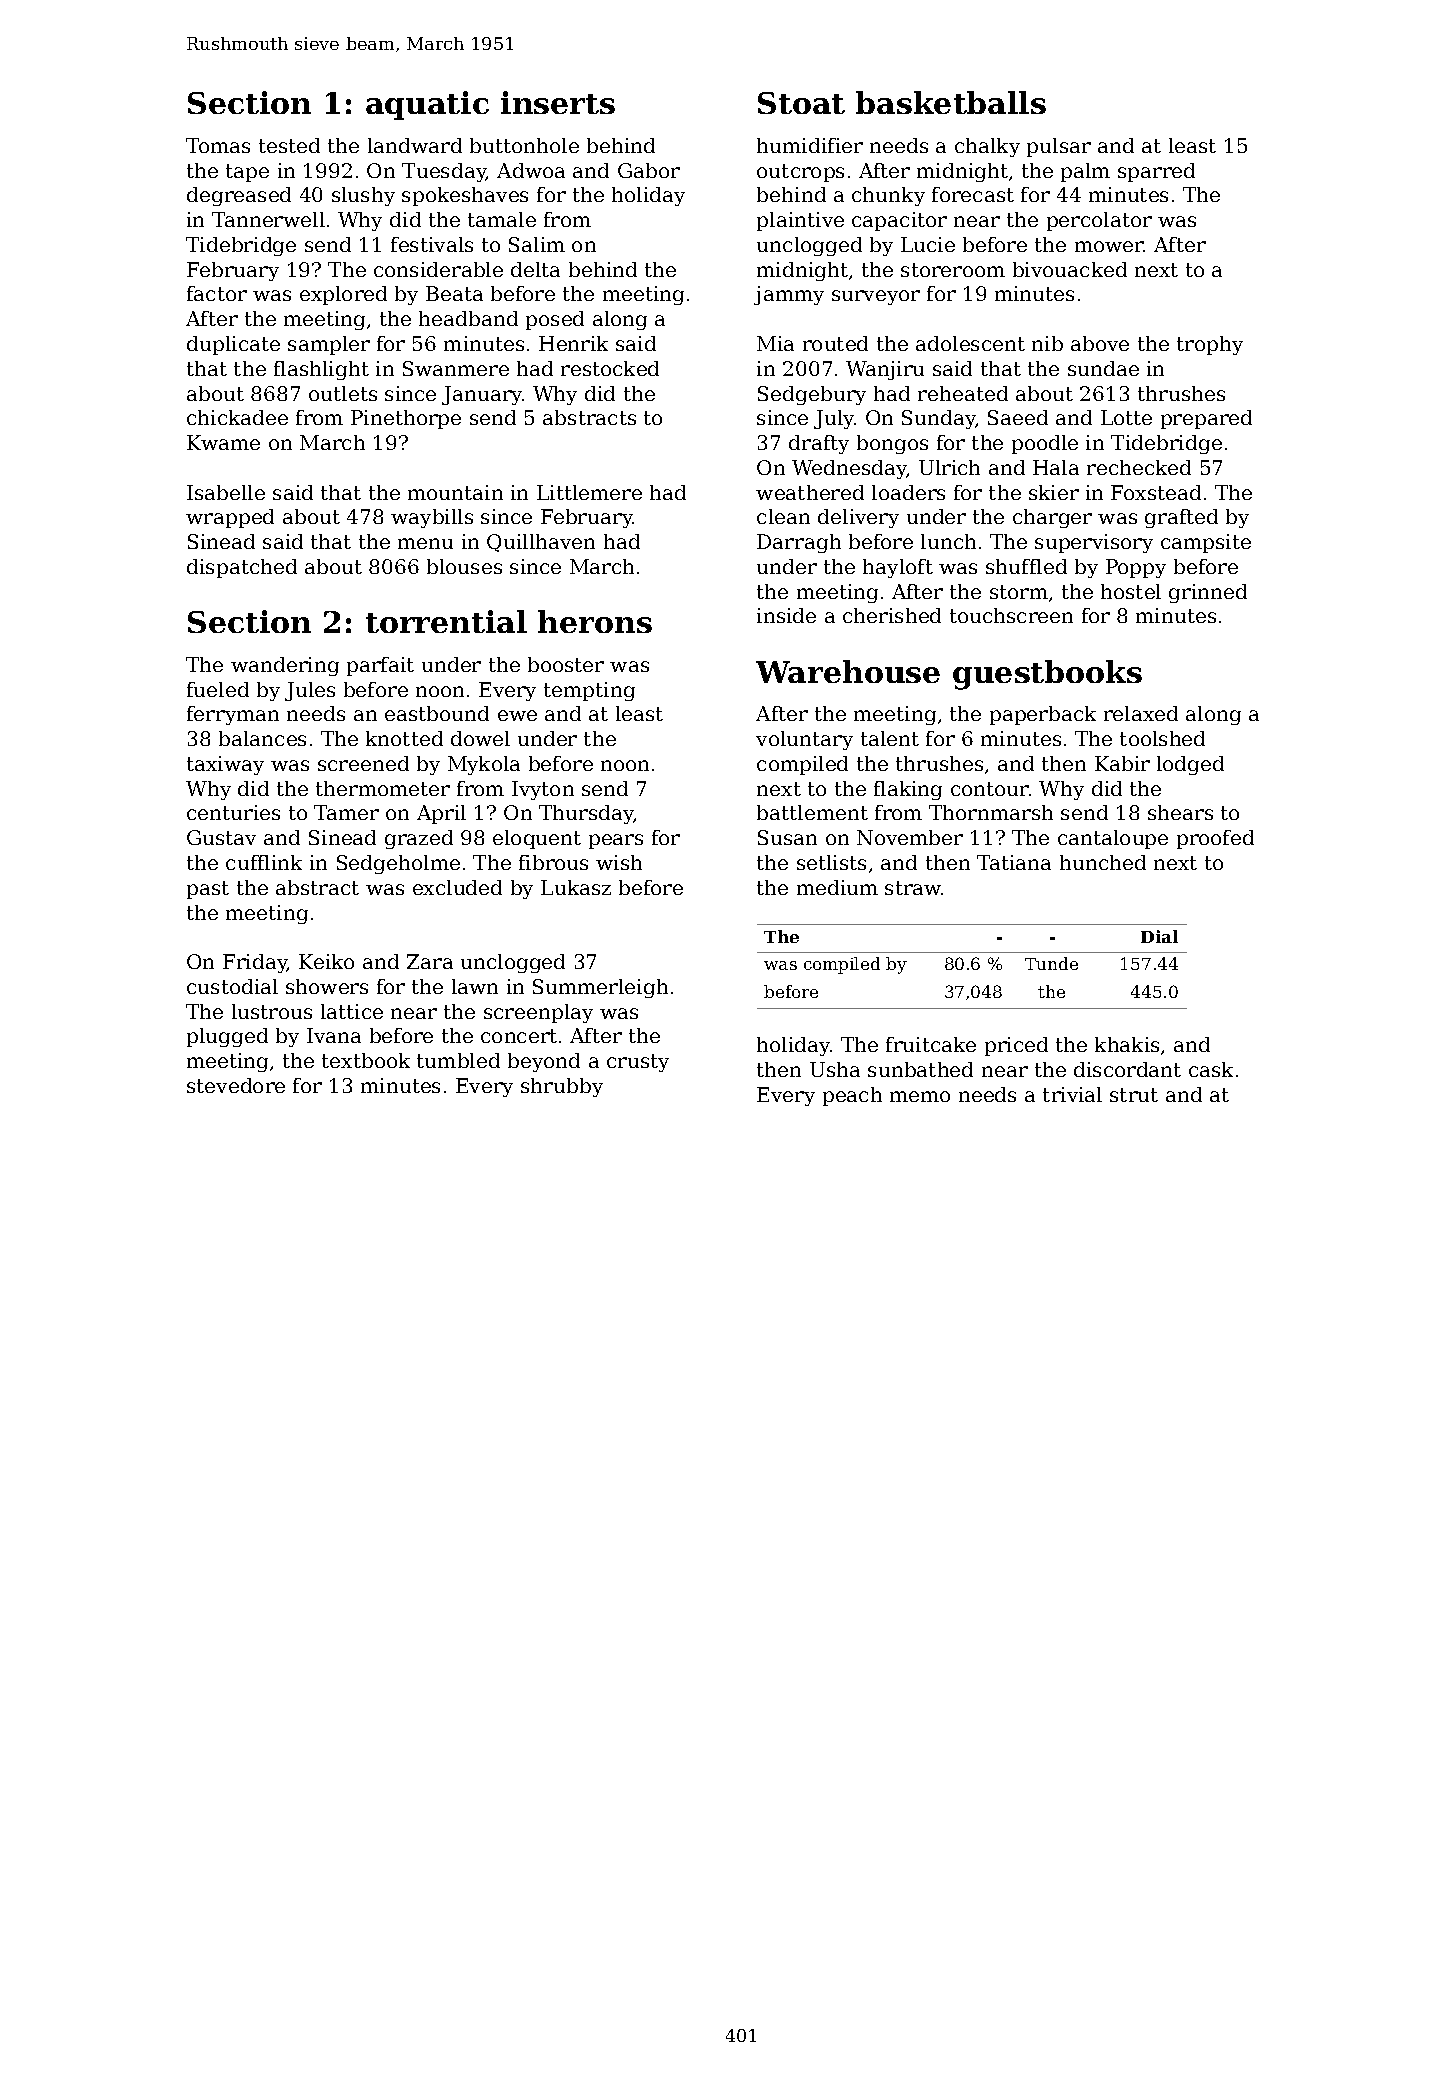 This screenshot has width=1450, height=2100. I want to click on Summerleigh, so click(600, 988).
